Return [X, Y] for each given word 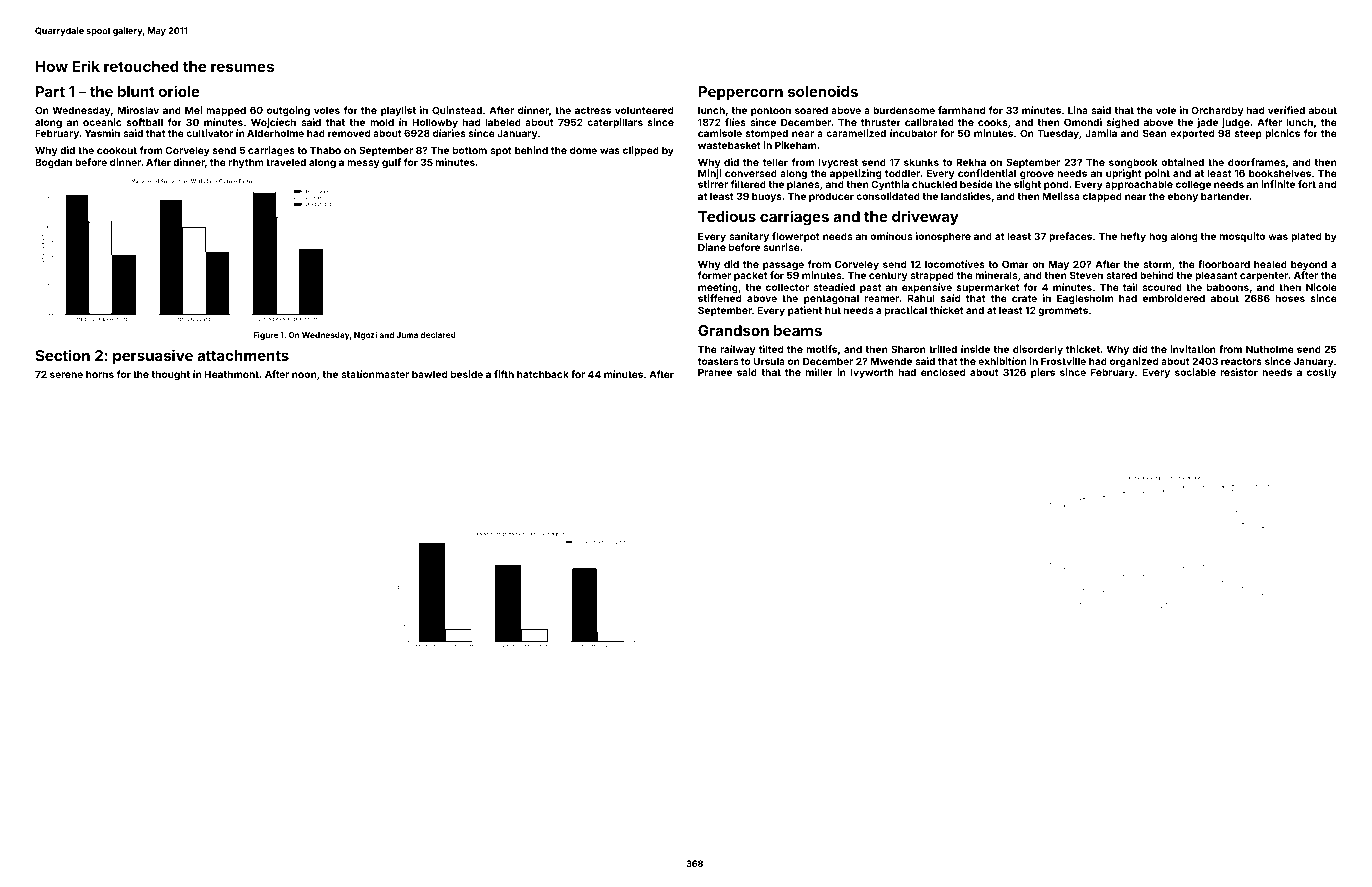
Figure [265, 336]
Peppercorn [740, 93]
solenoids [823, 91]
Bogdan [53, 163]
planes [803, 185]
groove [1037, 175]
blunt [136, 91]
